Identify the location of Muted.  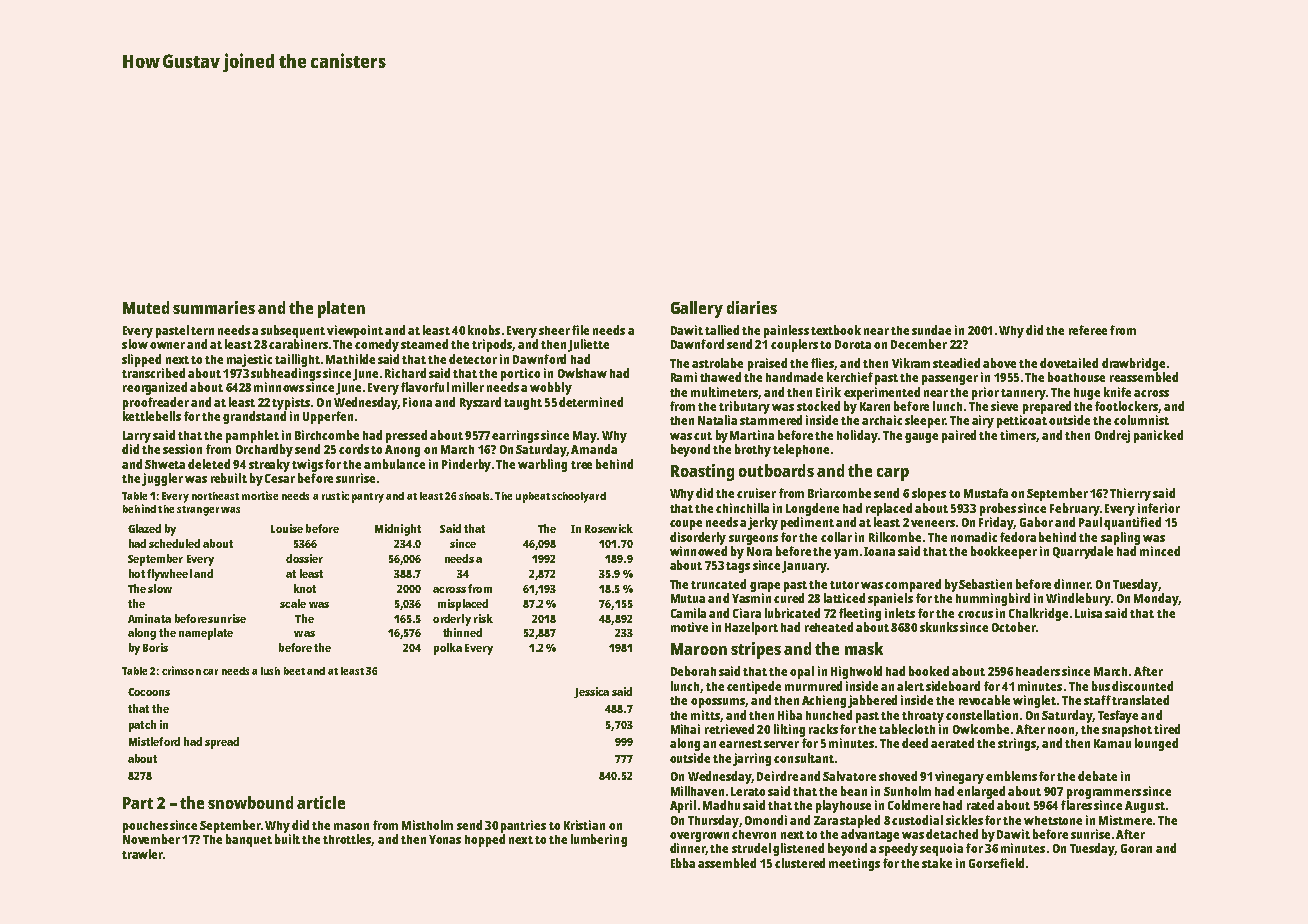
(146, 307).
